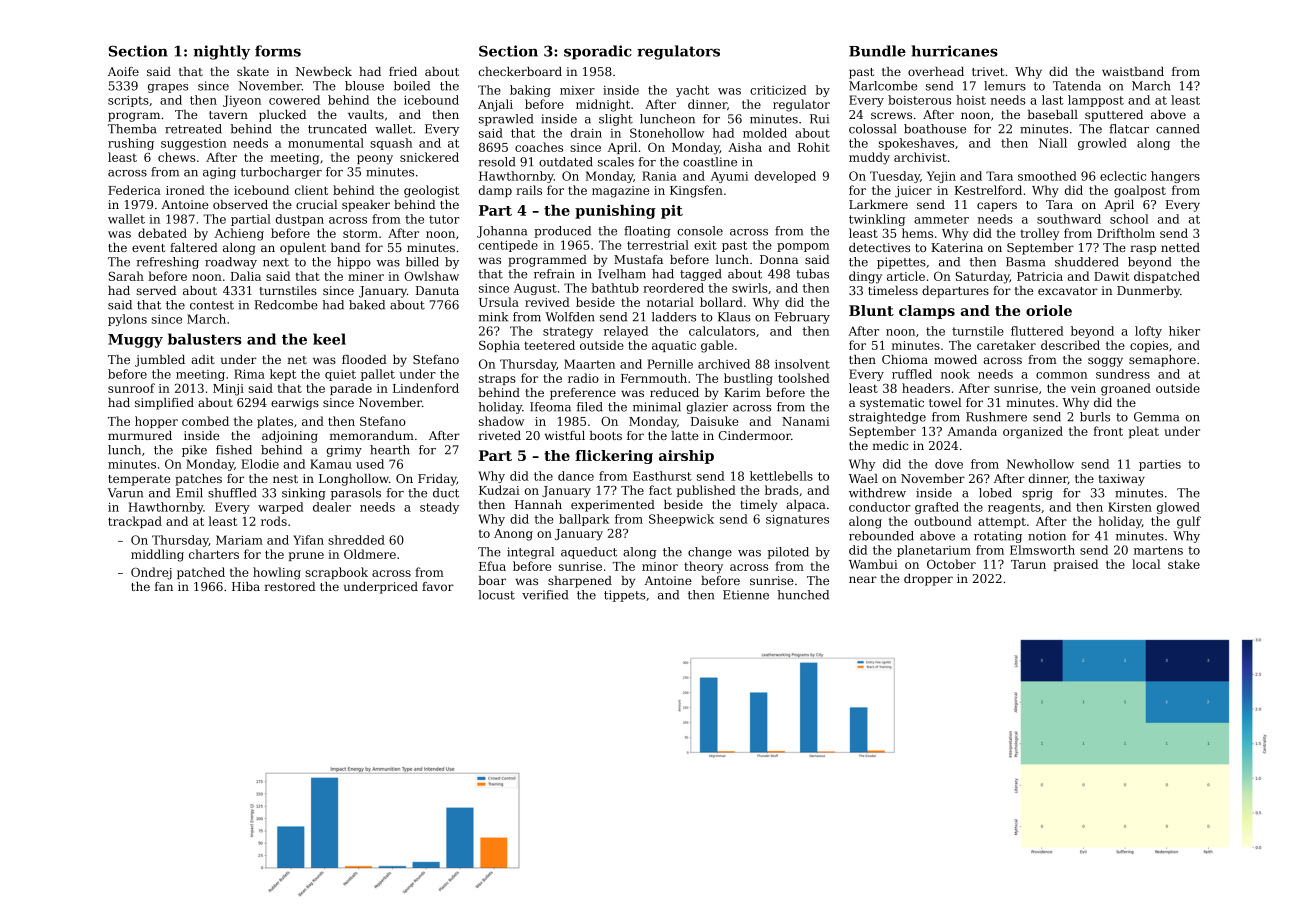  I want to click on Bundle, so click(877, 51).
